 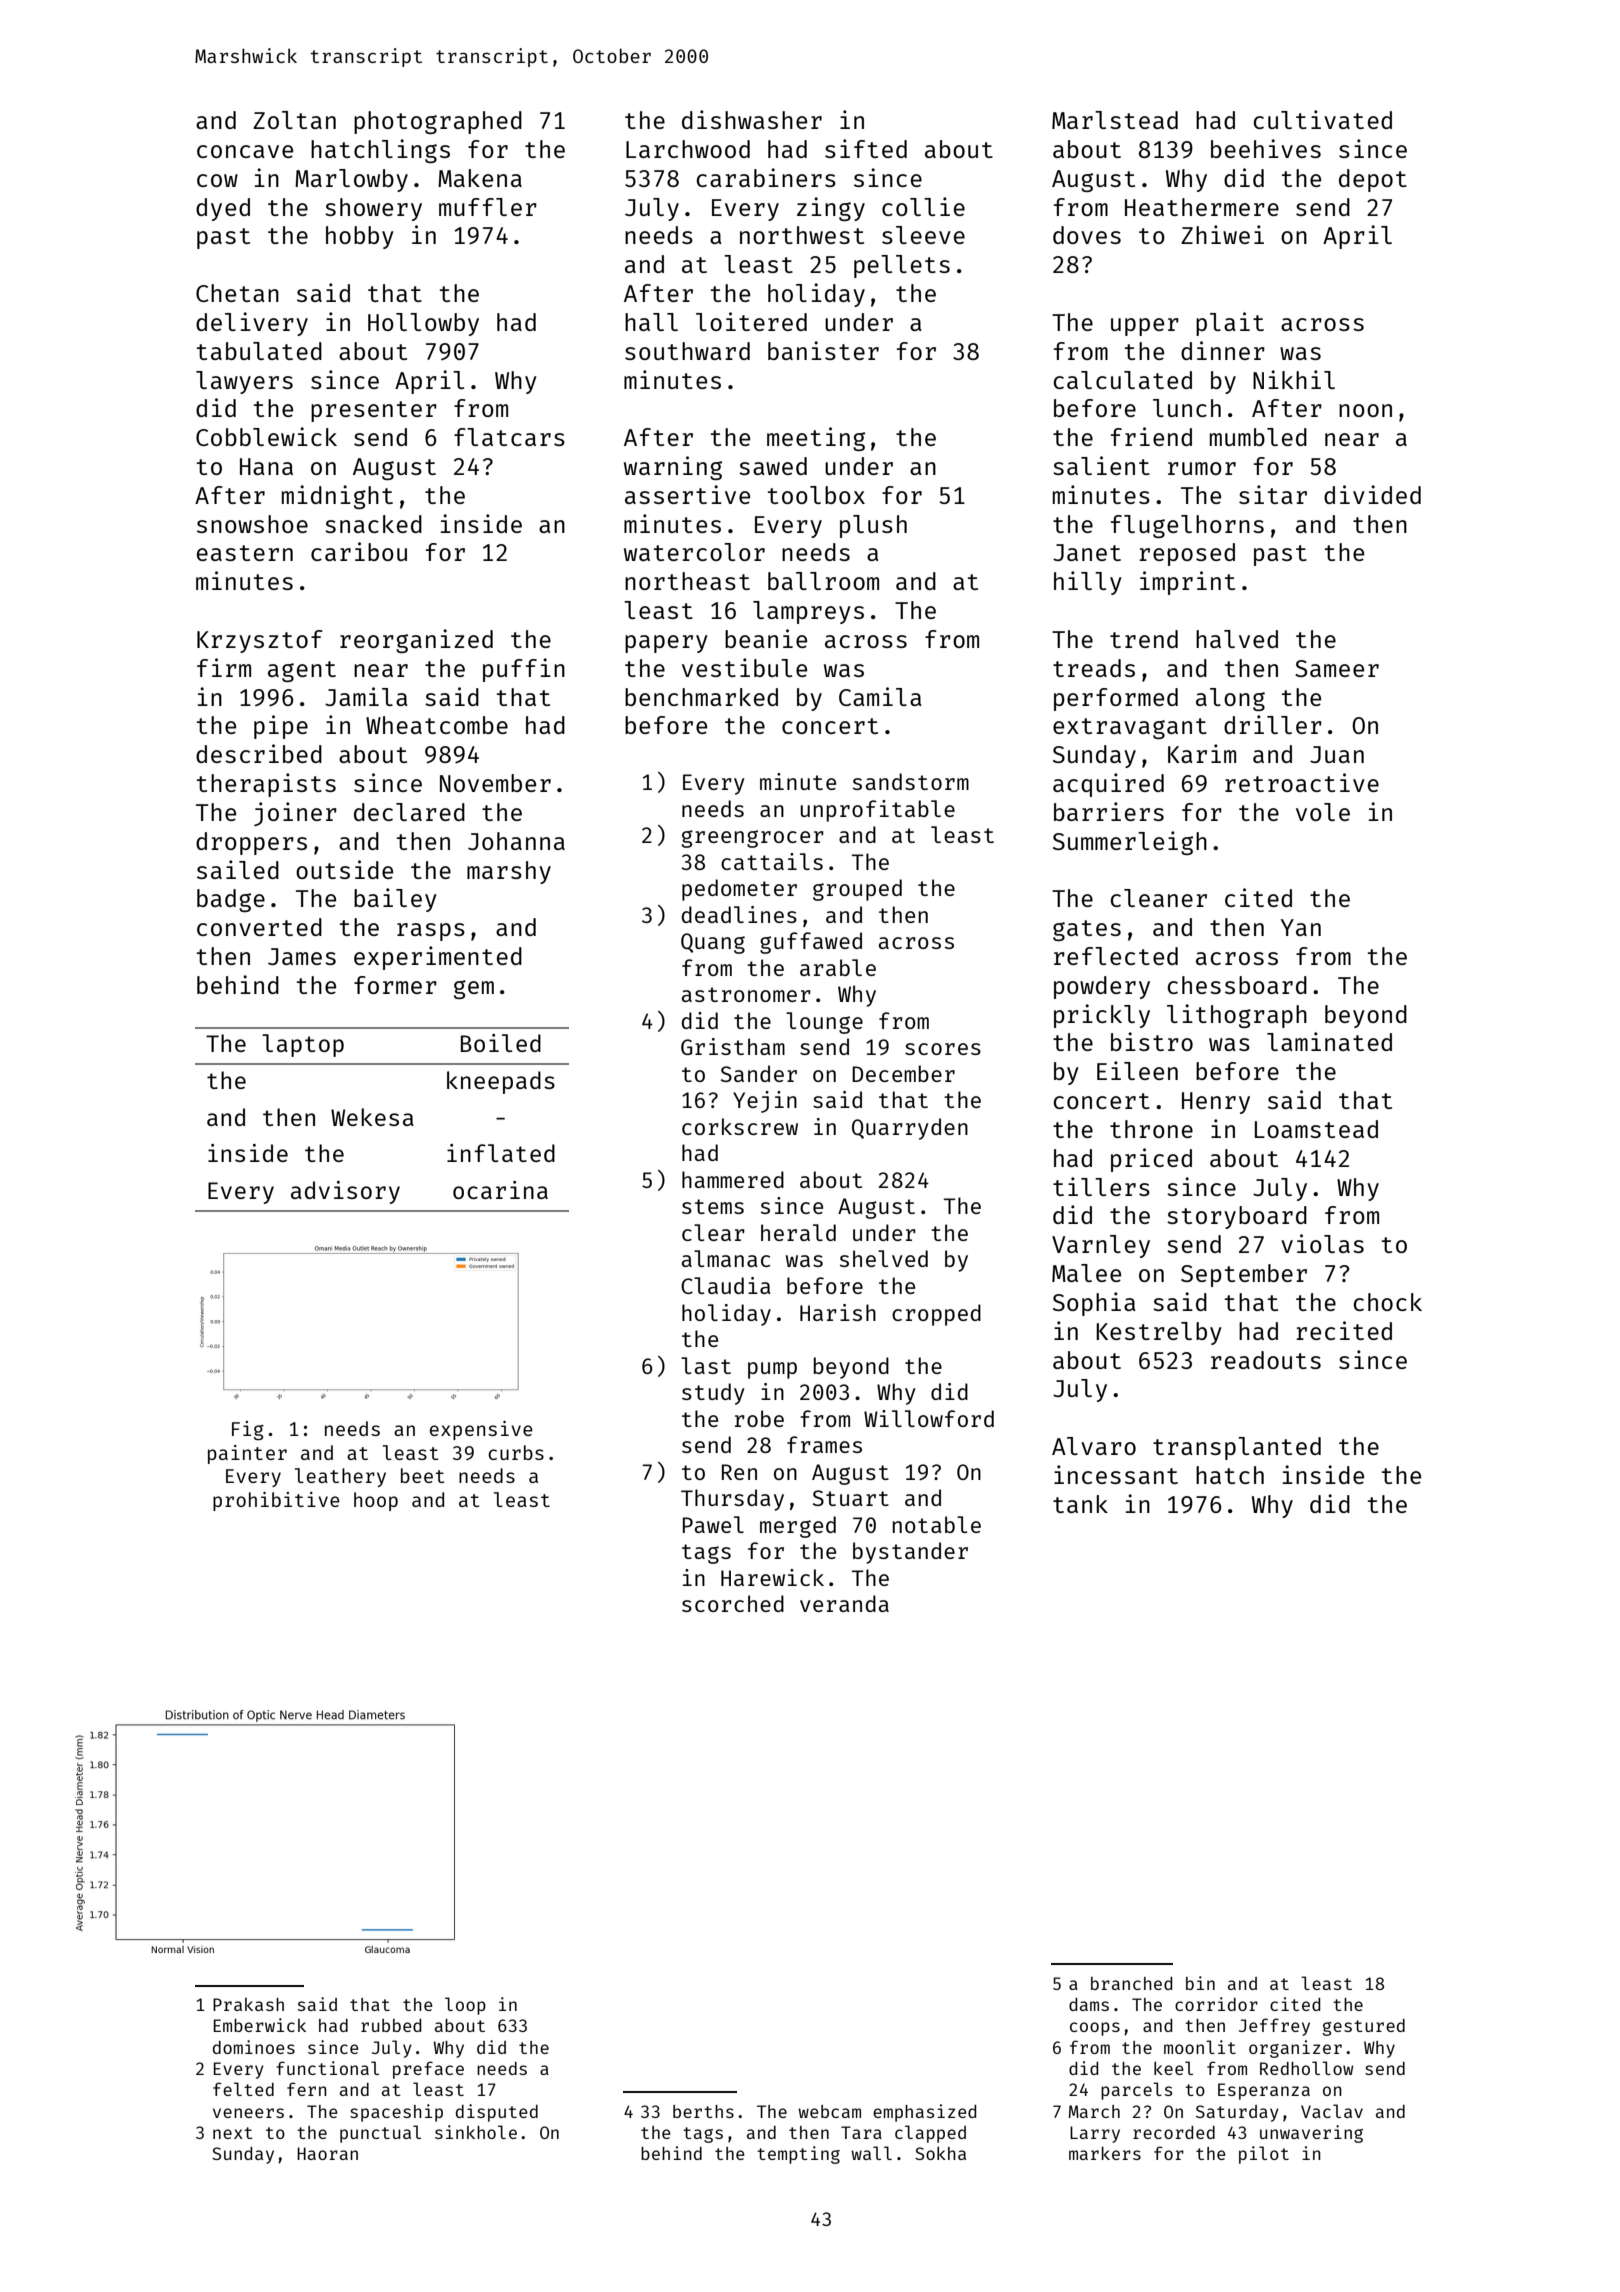 I want to click on chock, so click(x=1388, y=1302).
